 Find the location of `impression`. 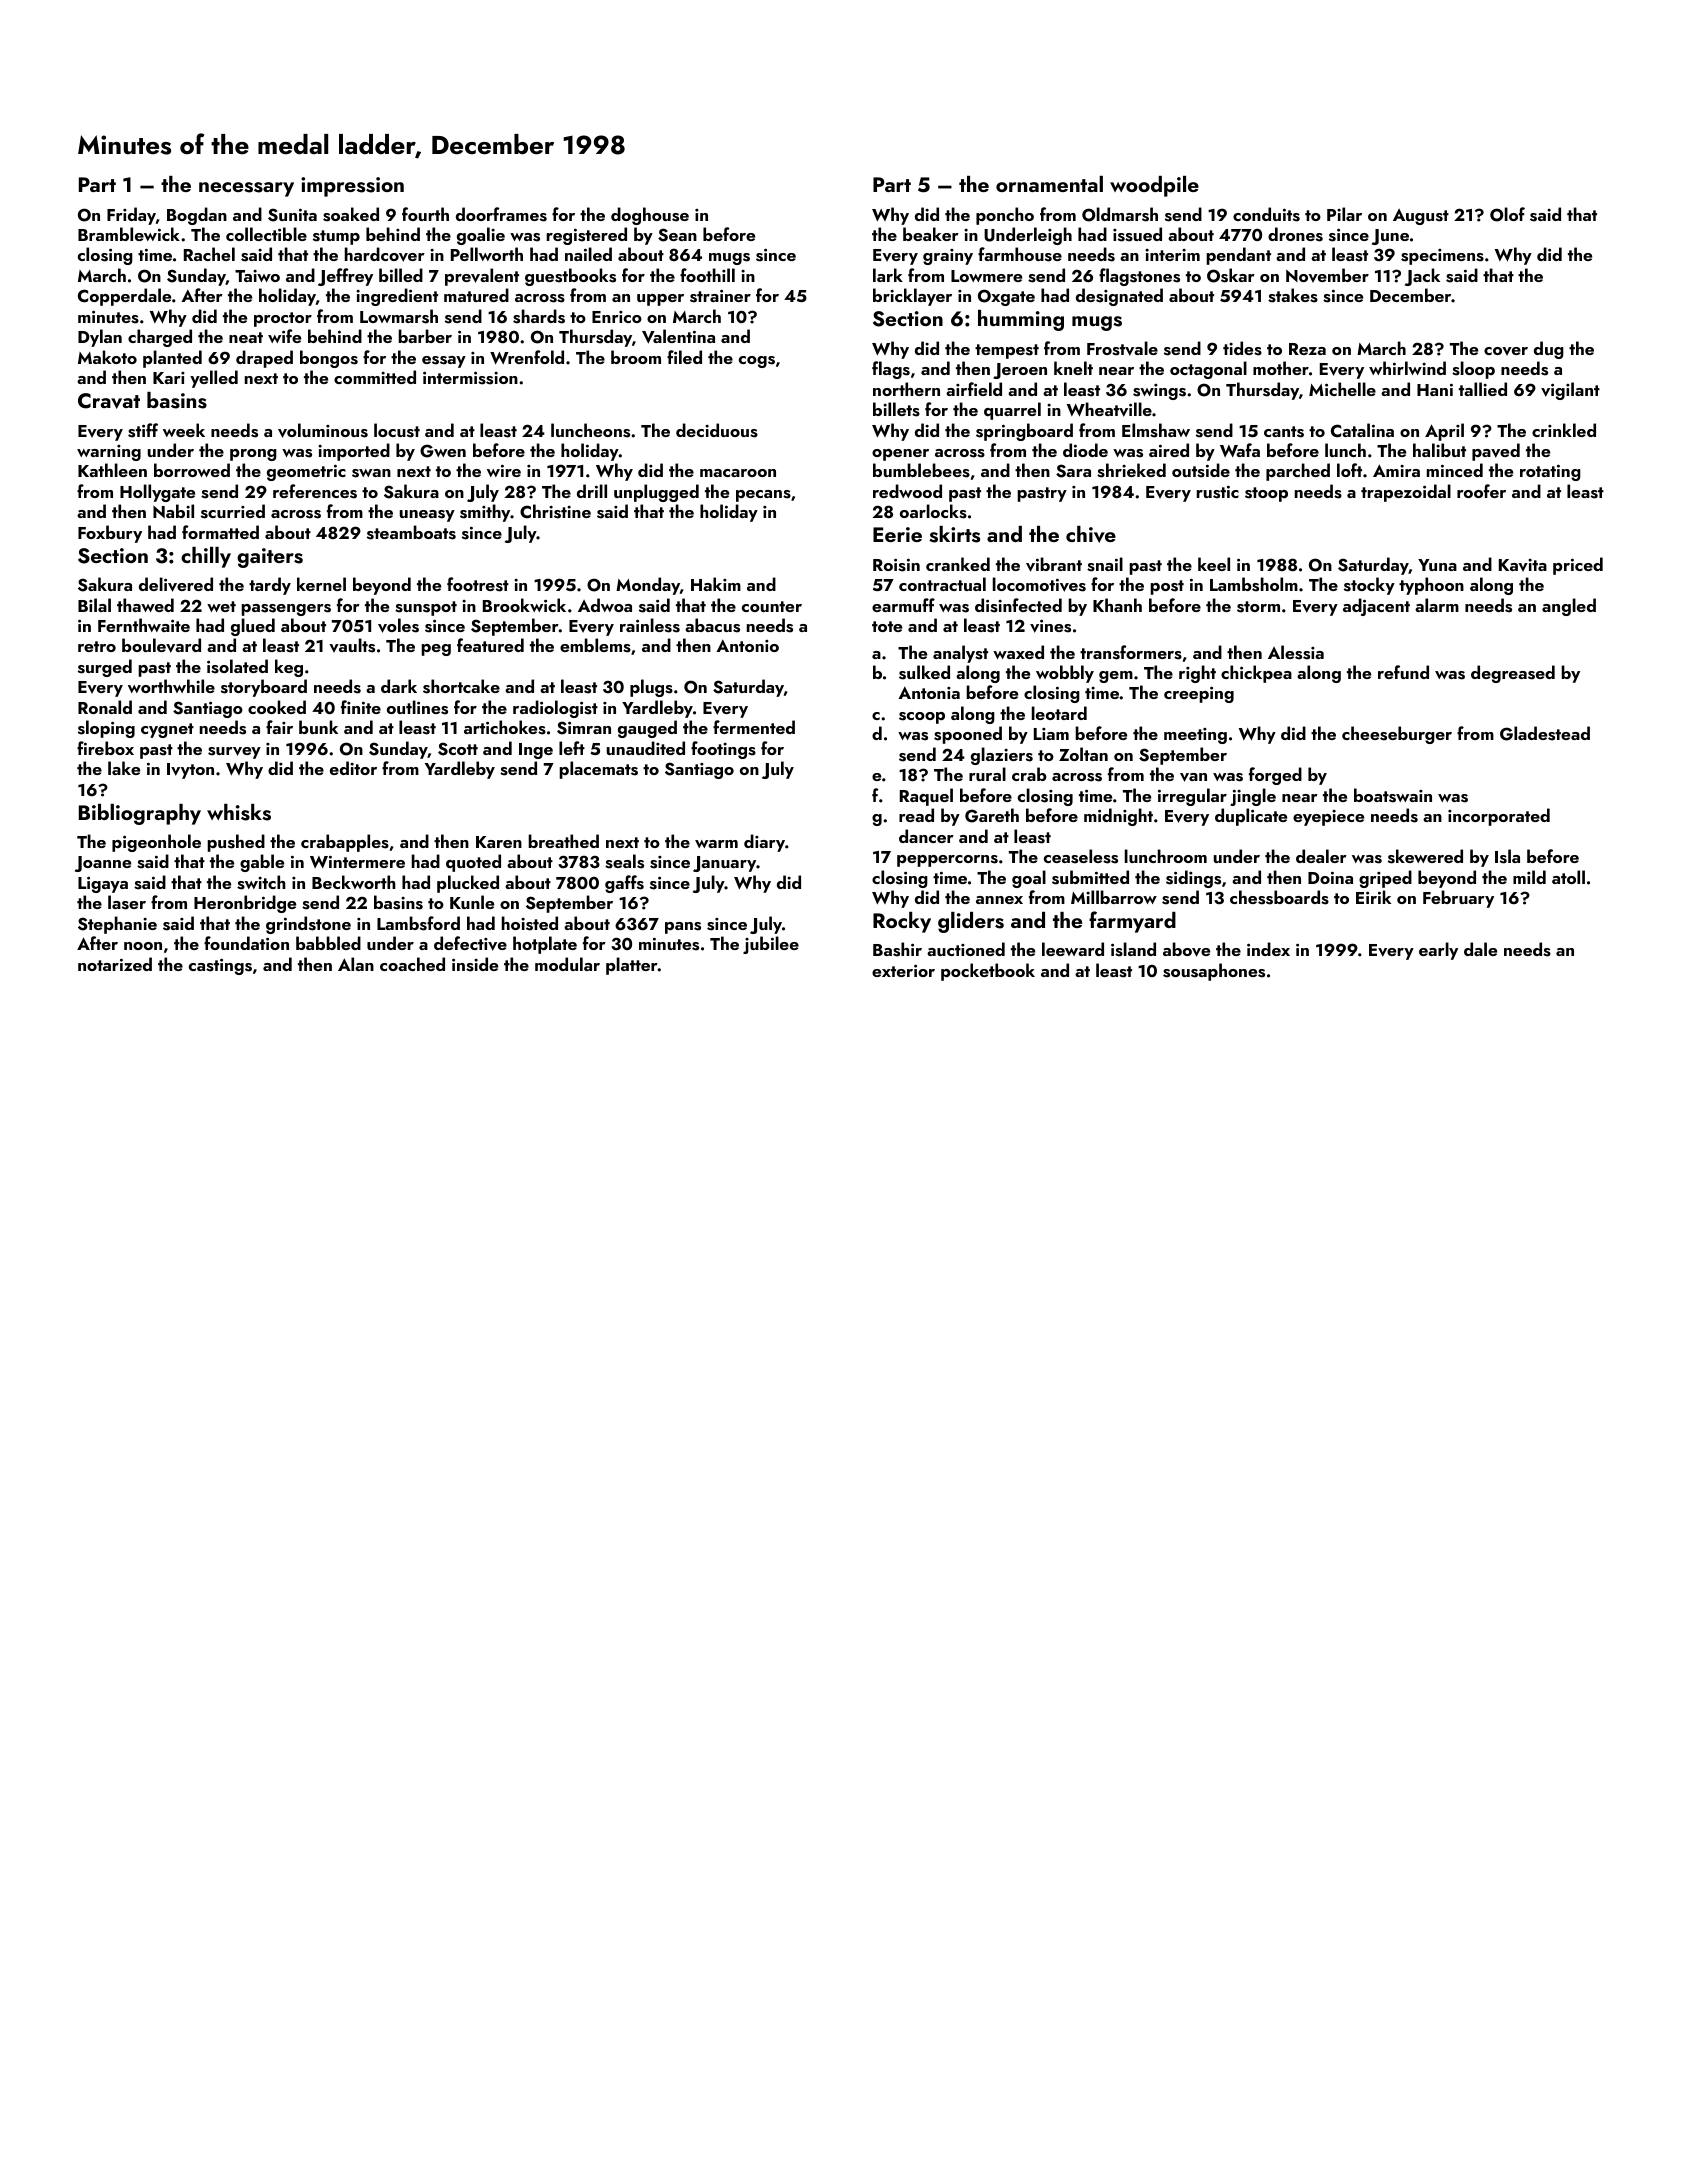

impression is located at coordinates (352, 187).
